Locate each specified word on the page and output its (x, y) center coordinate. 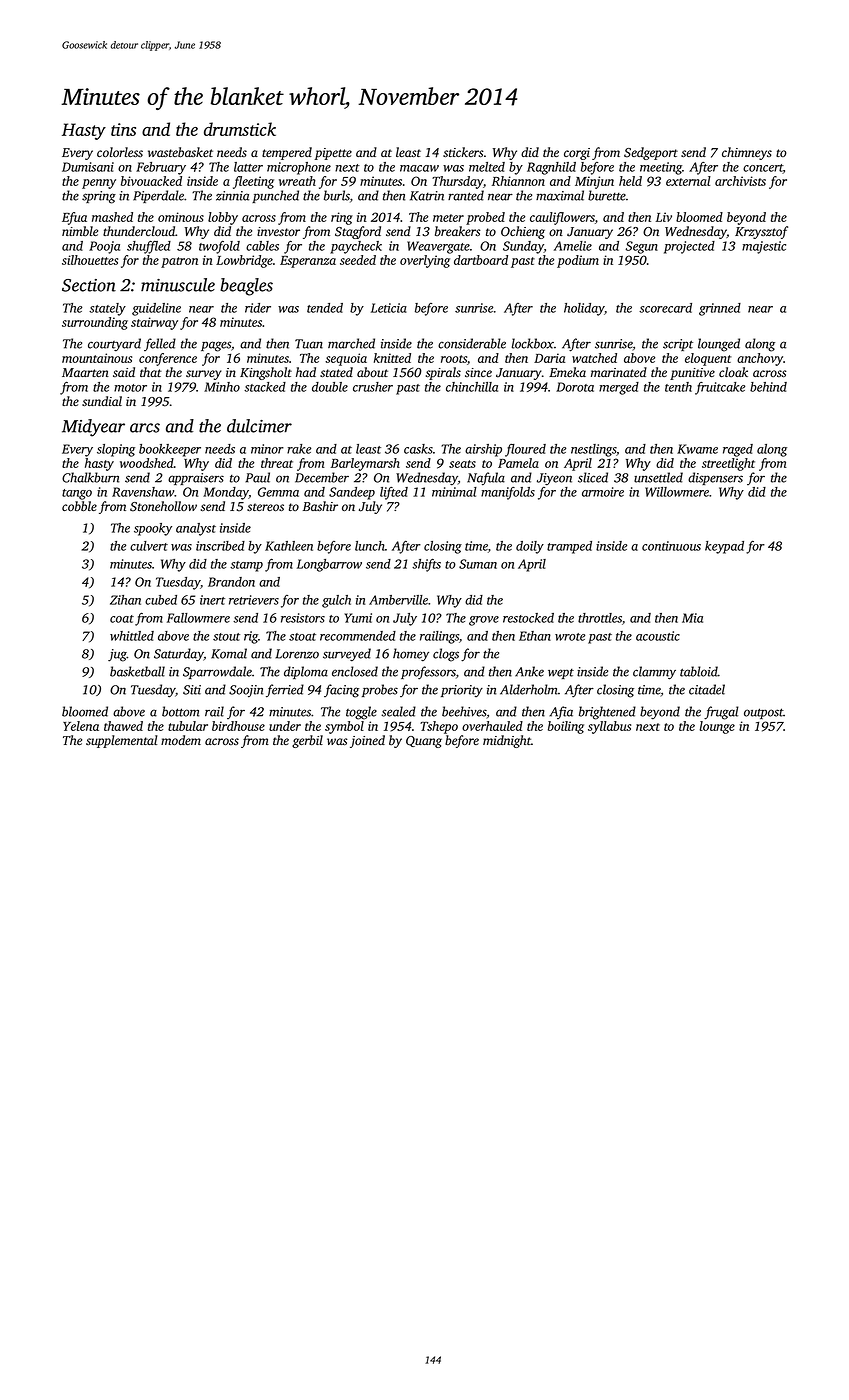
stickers (463, 152)
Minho (222, 387)
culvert (149, 546)
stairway (154, 323)
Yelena (81, 726)
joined (367, 741)
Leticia (389, 308)
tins (123, 129)
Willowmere (677, 492)
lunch (370, 546)
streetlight (728, 464)
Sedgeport (651, 153)
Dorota (575, 387)
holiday (584, 309)
